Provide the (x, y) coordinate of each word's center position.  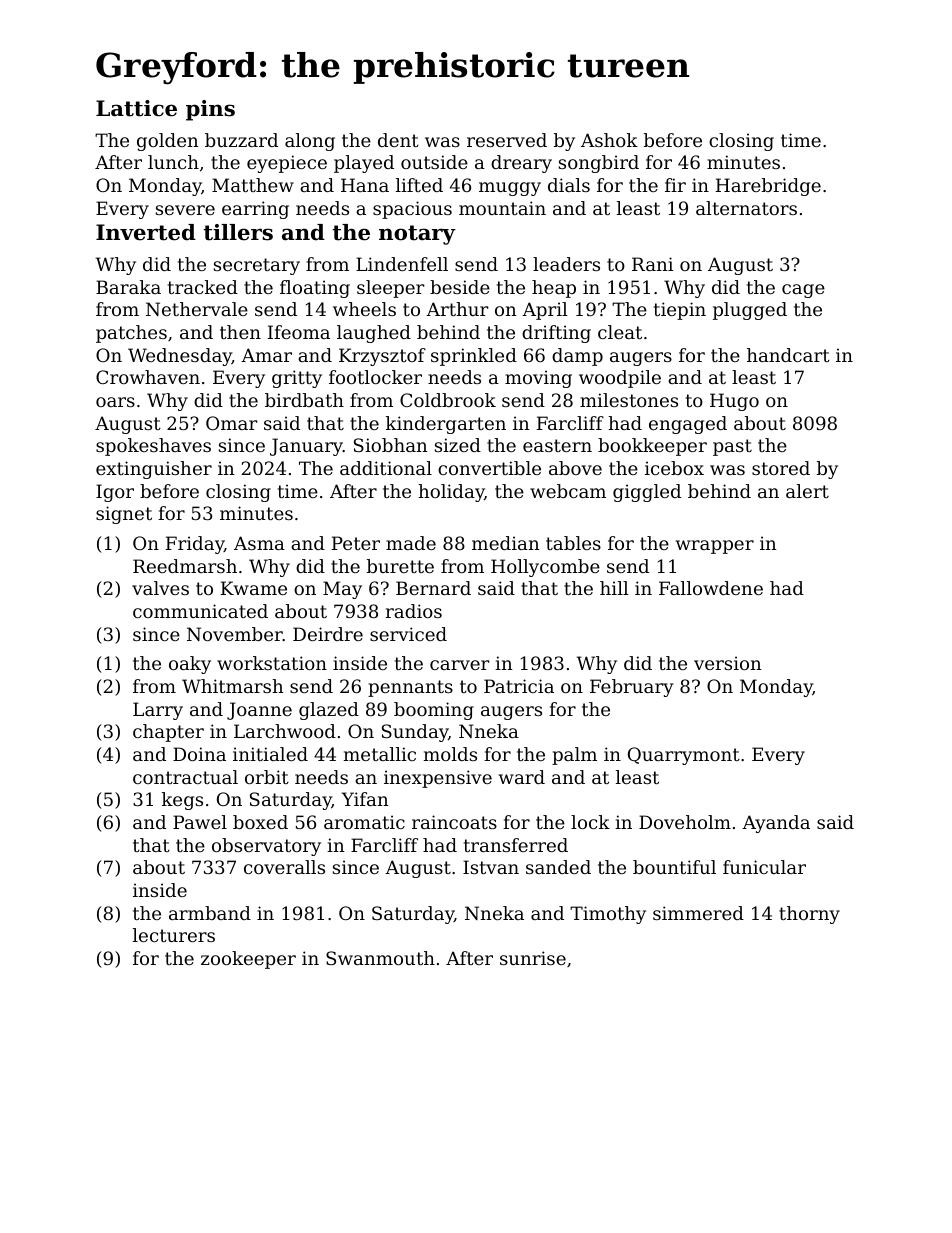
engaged (688, 425)
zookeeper (248, 960)
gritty (297, 379)
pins (210, 110)
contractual (185, 777)
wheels (364, 309)
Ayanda (776, 824)
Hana (365, 185)
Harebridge (768, 187)
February (632, 688)
